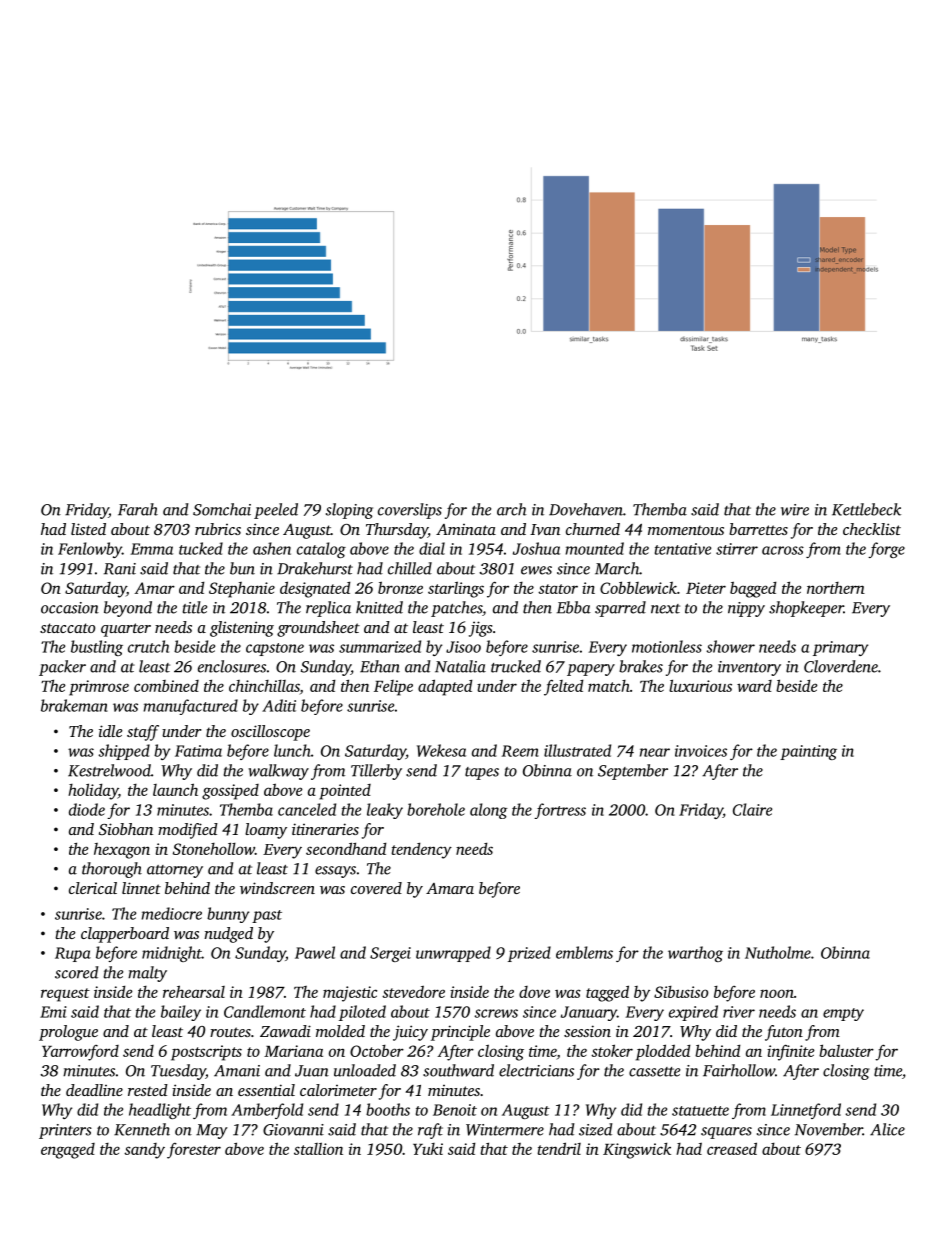  Describe the element at coordinates (321, 550) in the screenshot. I see `catalog` at that location.
